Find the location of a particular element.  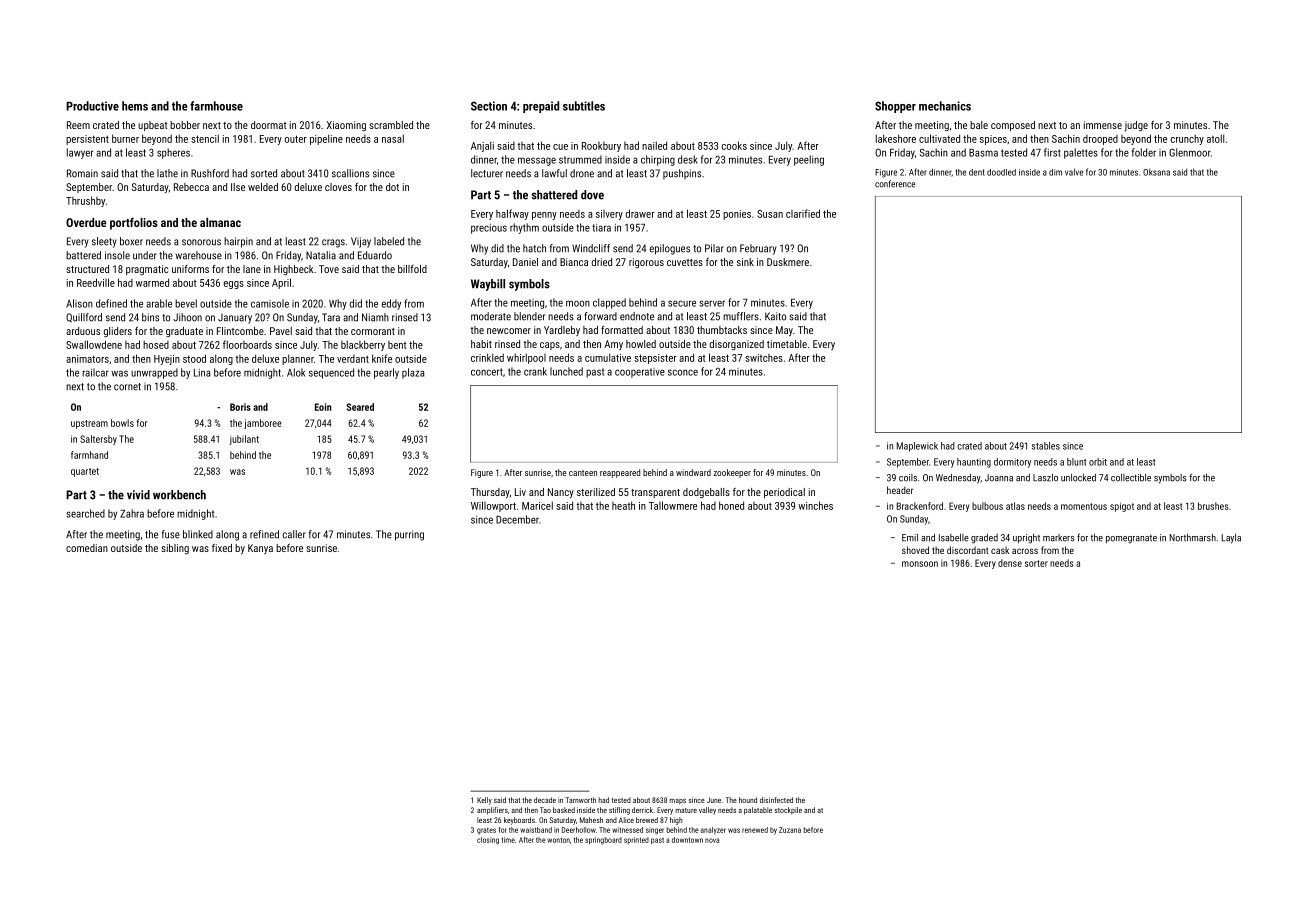

Shopper is located at coordinates (895, 107).
